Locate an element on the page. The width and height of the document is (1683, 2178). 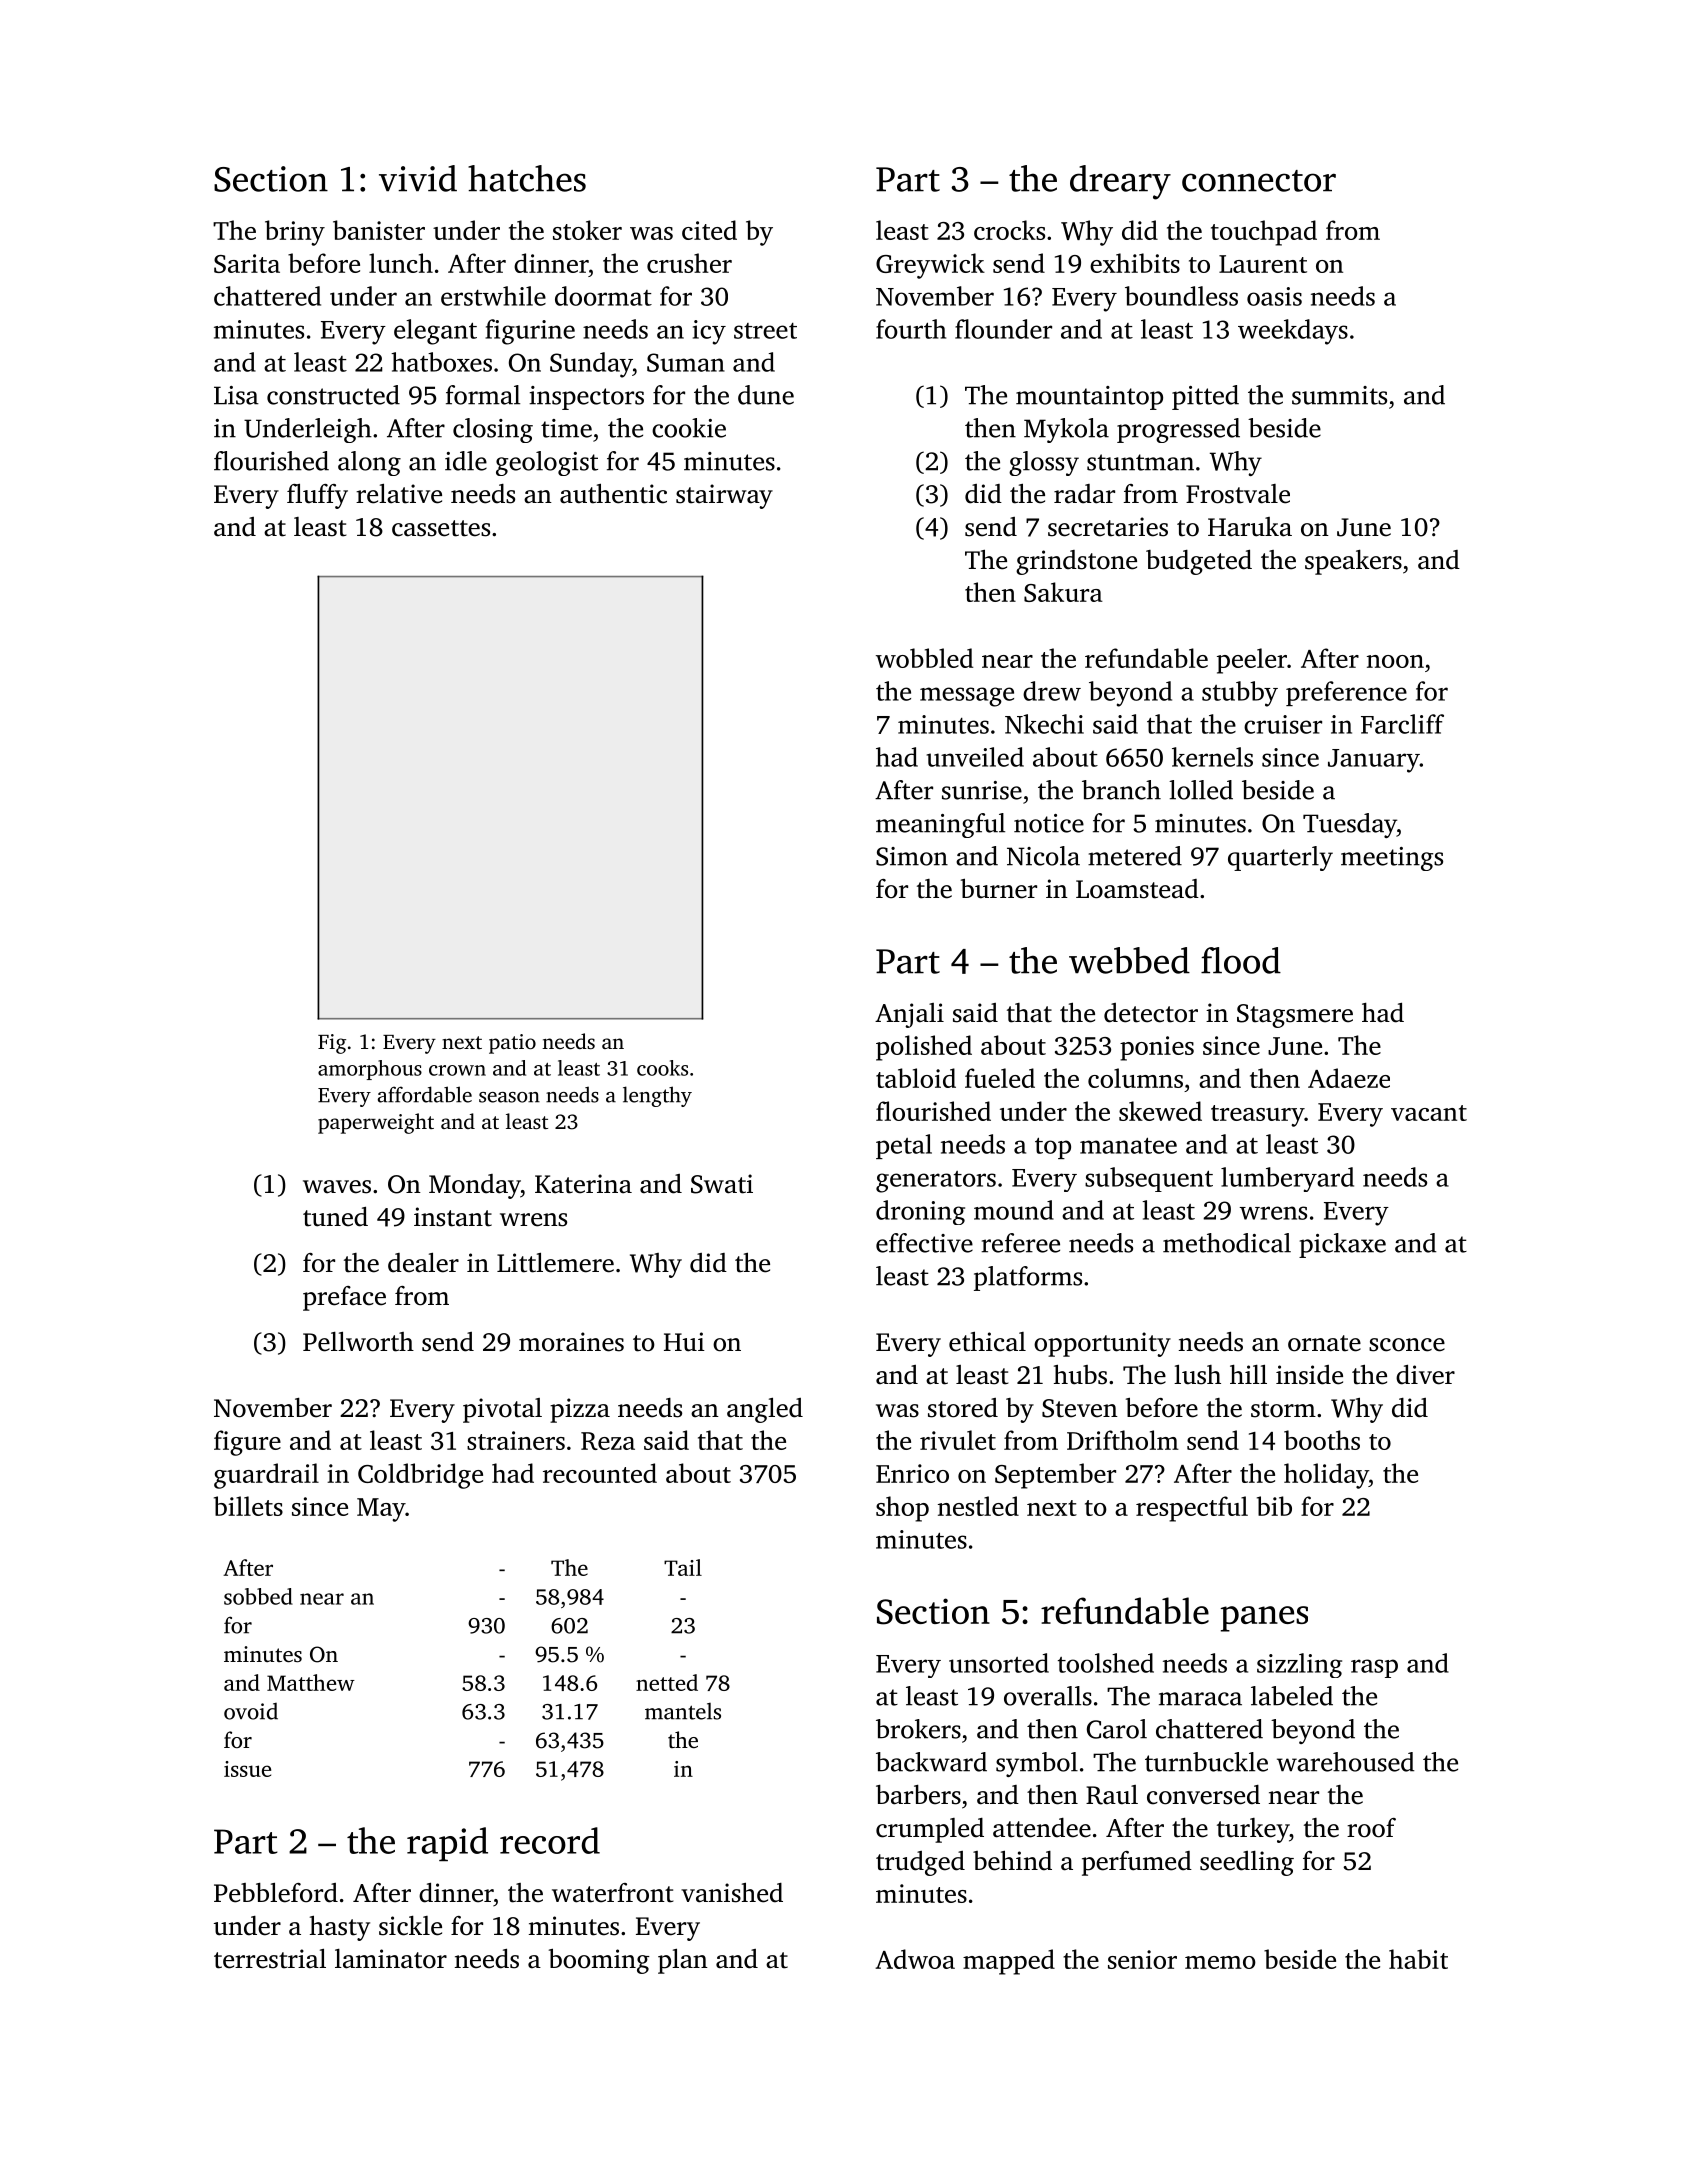
amorphous is located at coordinates (370, 1070).
